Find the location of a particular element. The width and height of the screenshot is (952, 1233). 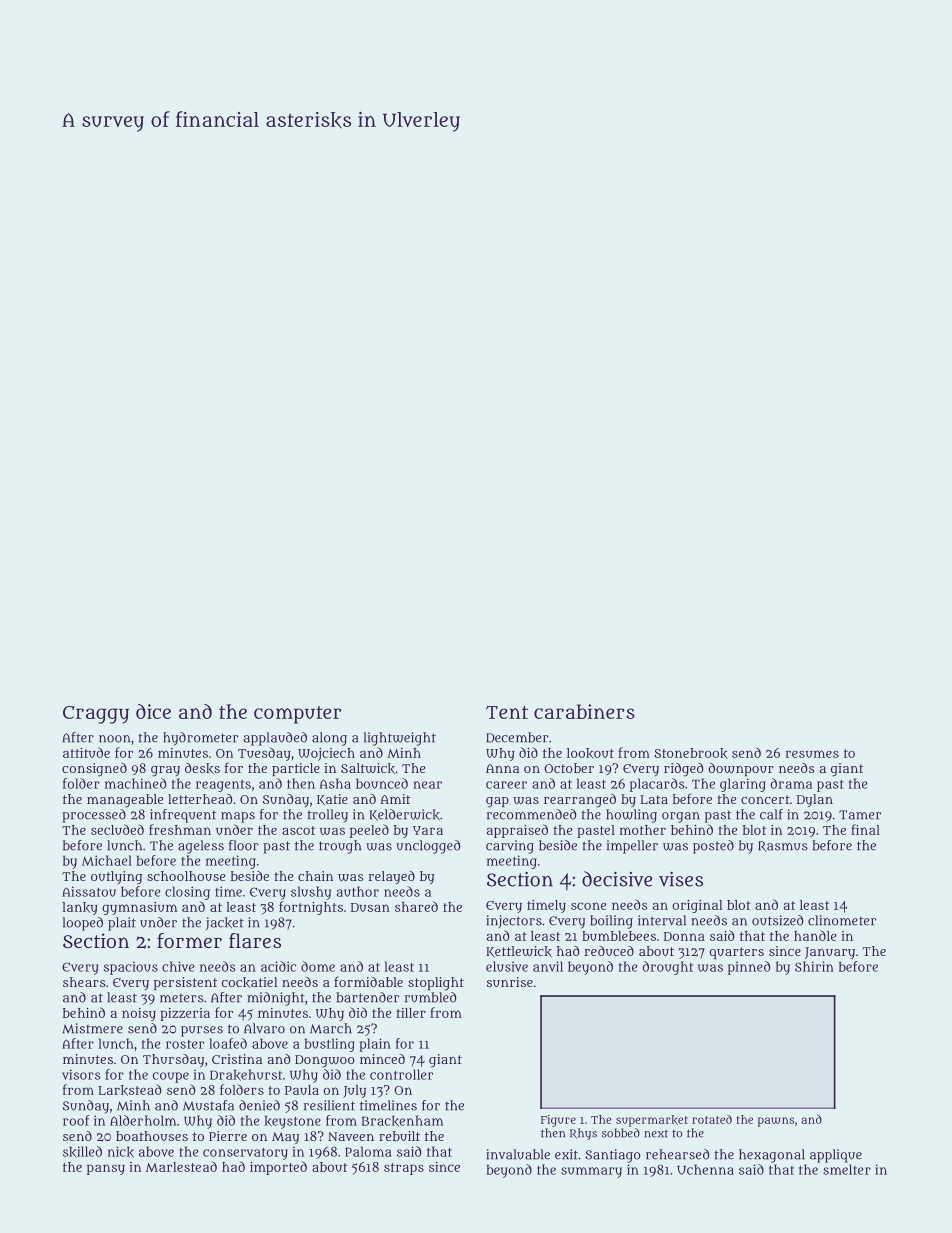

Dylan is located at coordinates (815, 800).
